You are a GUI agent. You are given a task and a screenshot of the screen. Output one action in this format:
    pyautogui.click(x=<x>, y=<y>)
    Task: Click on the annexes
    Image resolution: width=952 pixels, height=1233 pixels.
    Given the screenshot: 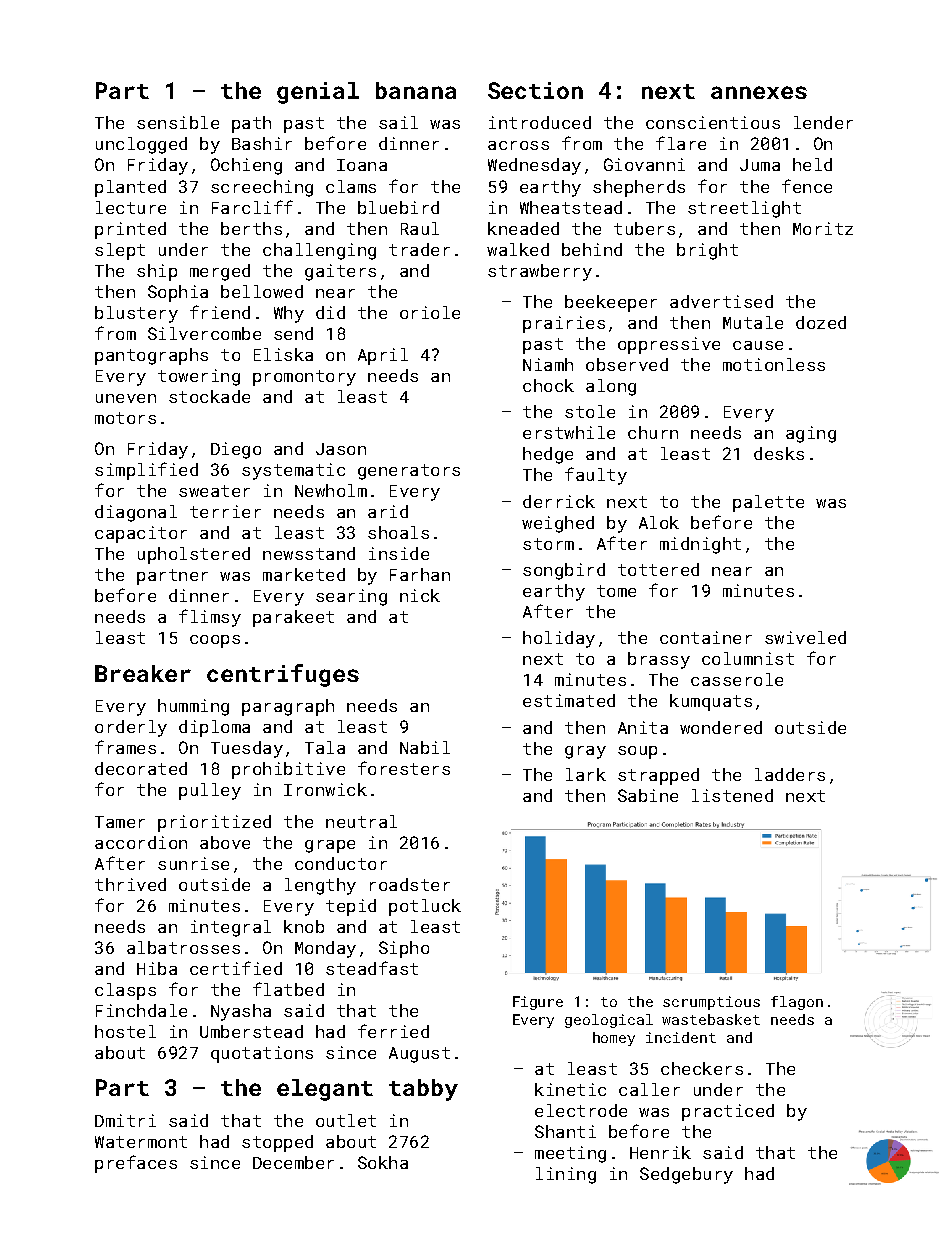 What is the action you would take?
    pyautogui.click(x=759, y=92)
